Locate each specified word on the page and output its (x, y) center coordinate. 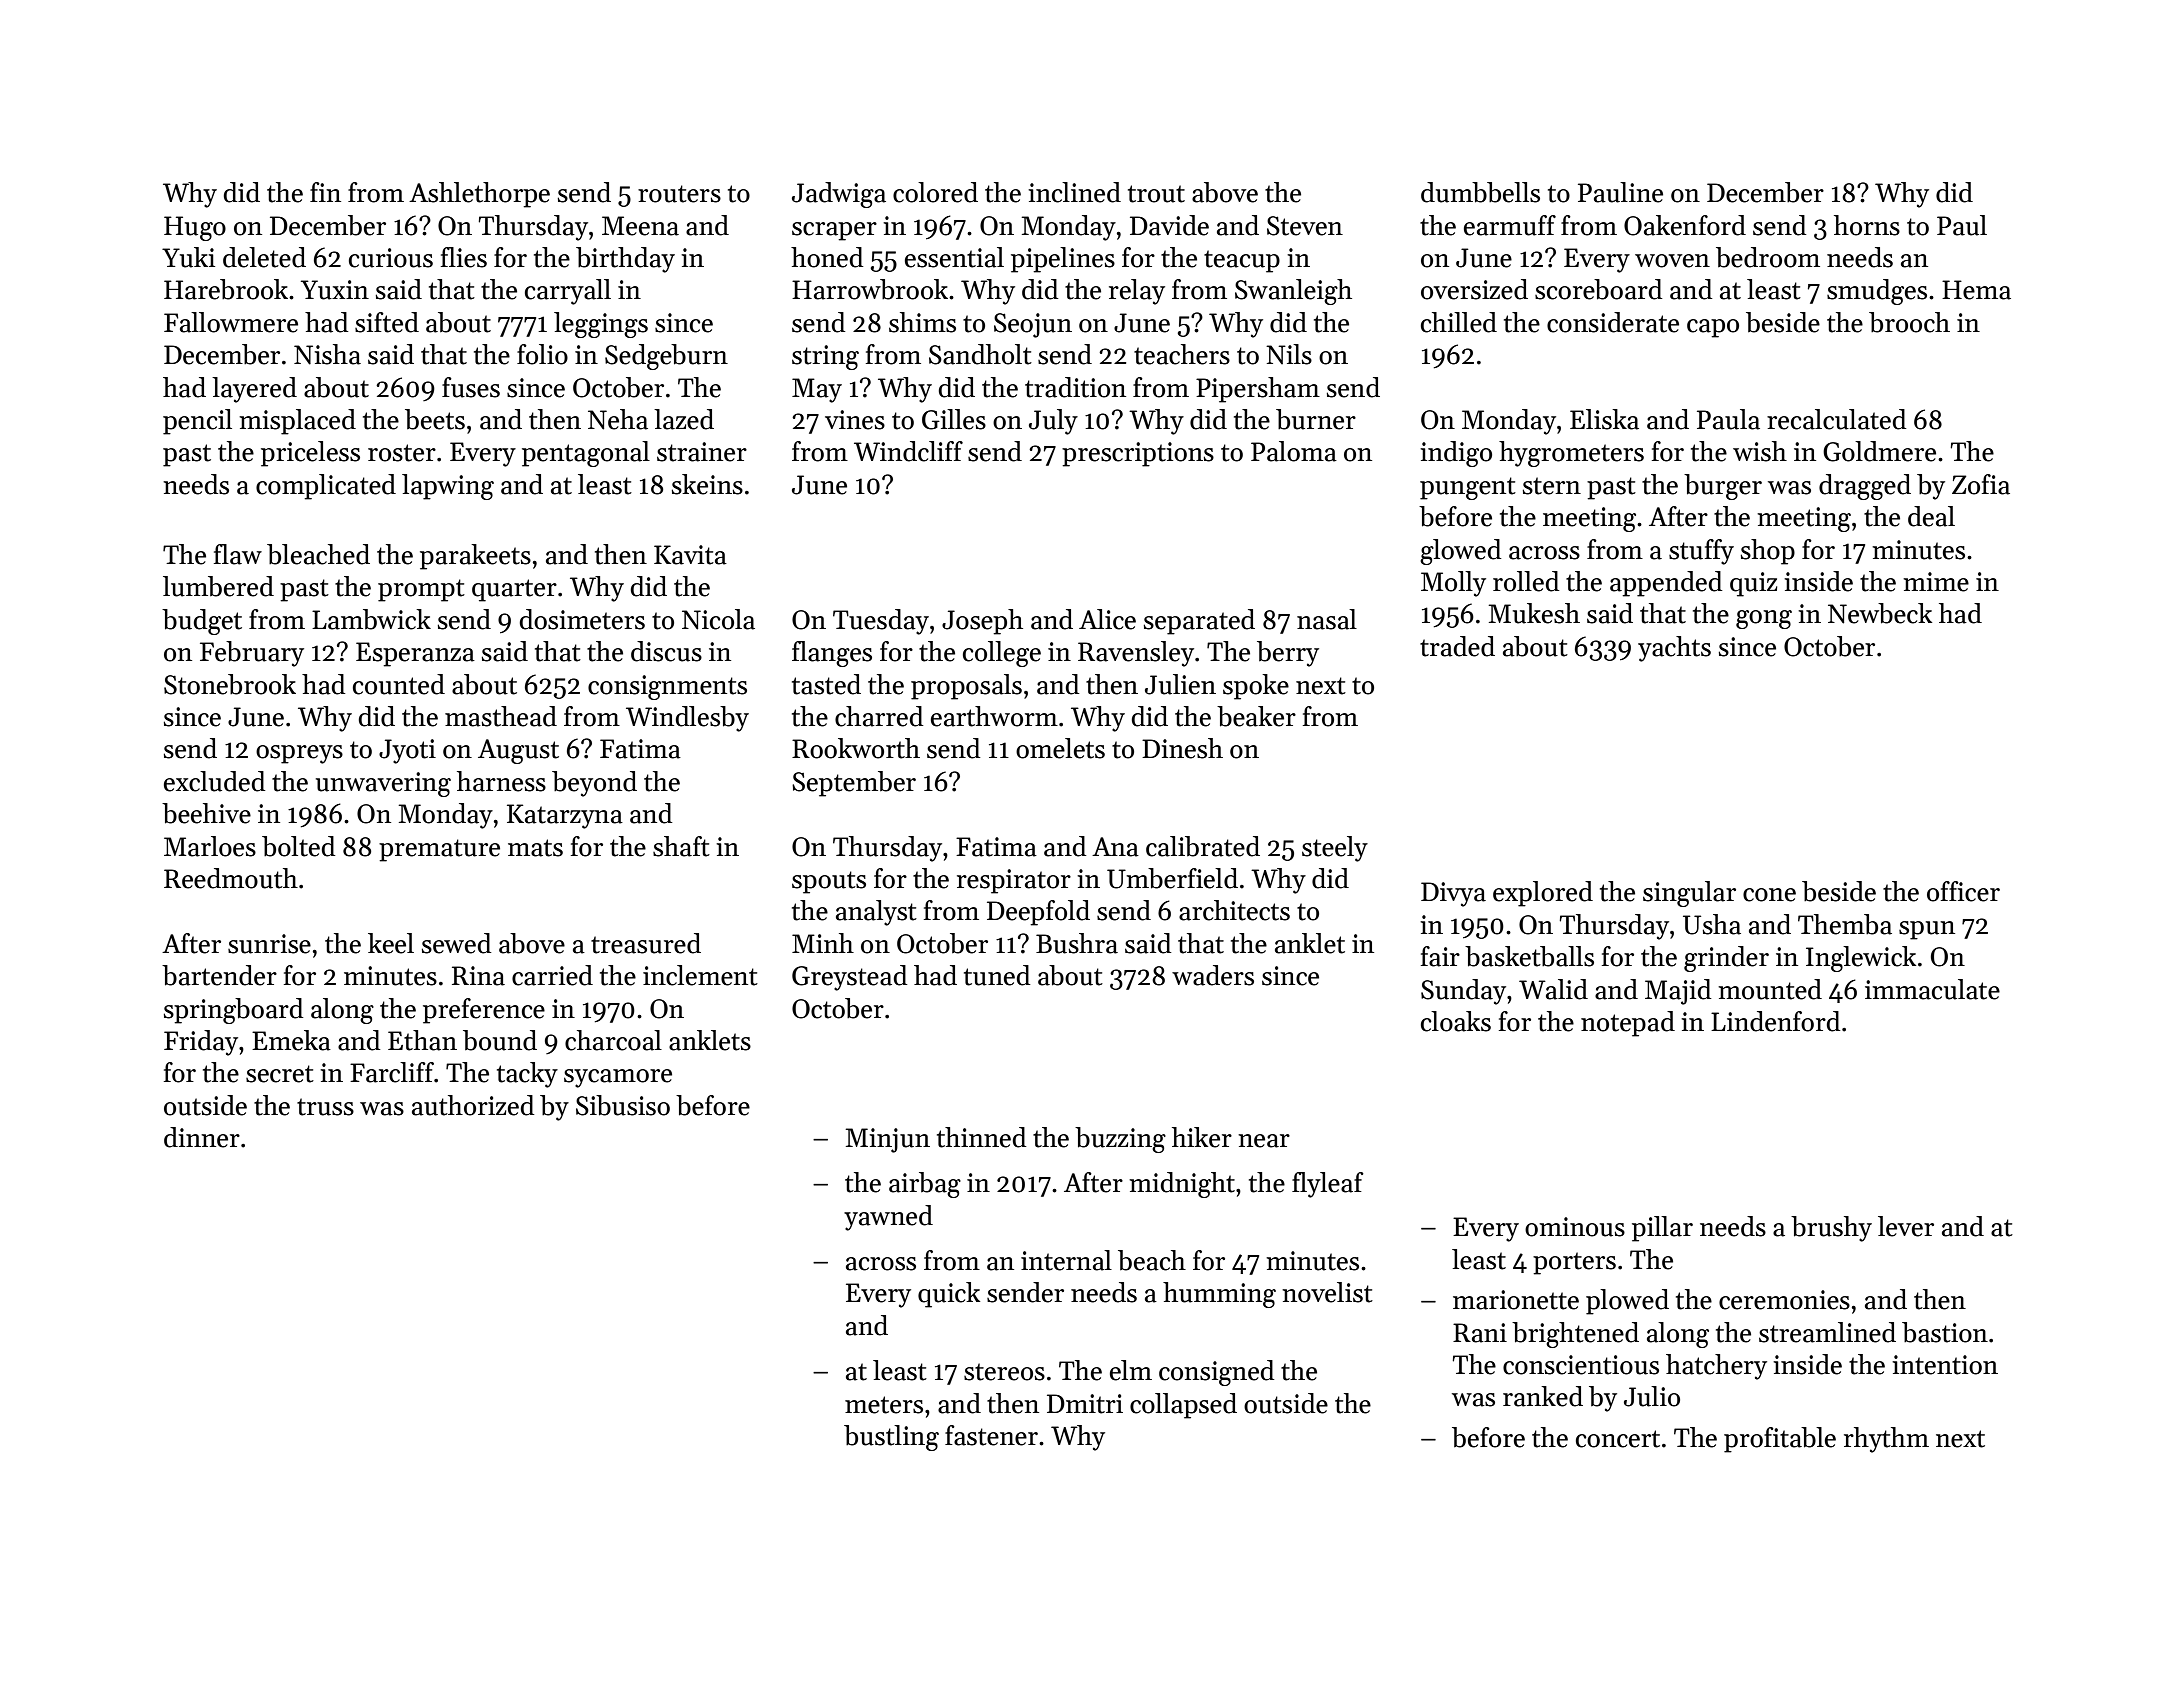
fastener (991, 1435)
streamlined (1827, 1332)
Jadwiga (839, 195)
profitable (1780, 1440)
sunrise (269, 944)
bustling (891, 1438)
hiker (1202, 1137)
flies (464, 257)
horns (1867, 225)
